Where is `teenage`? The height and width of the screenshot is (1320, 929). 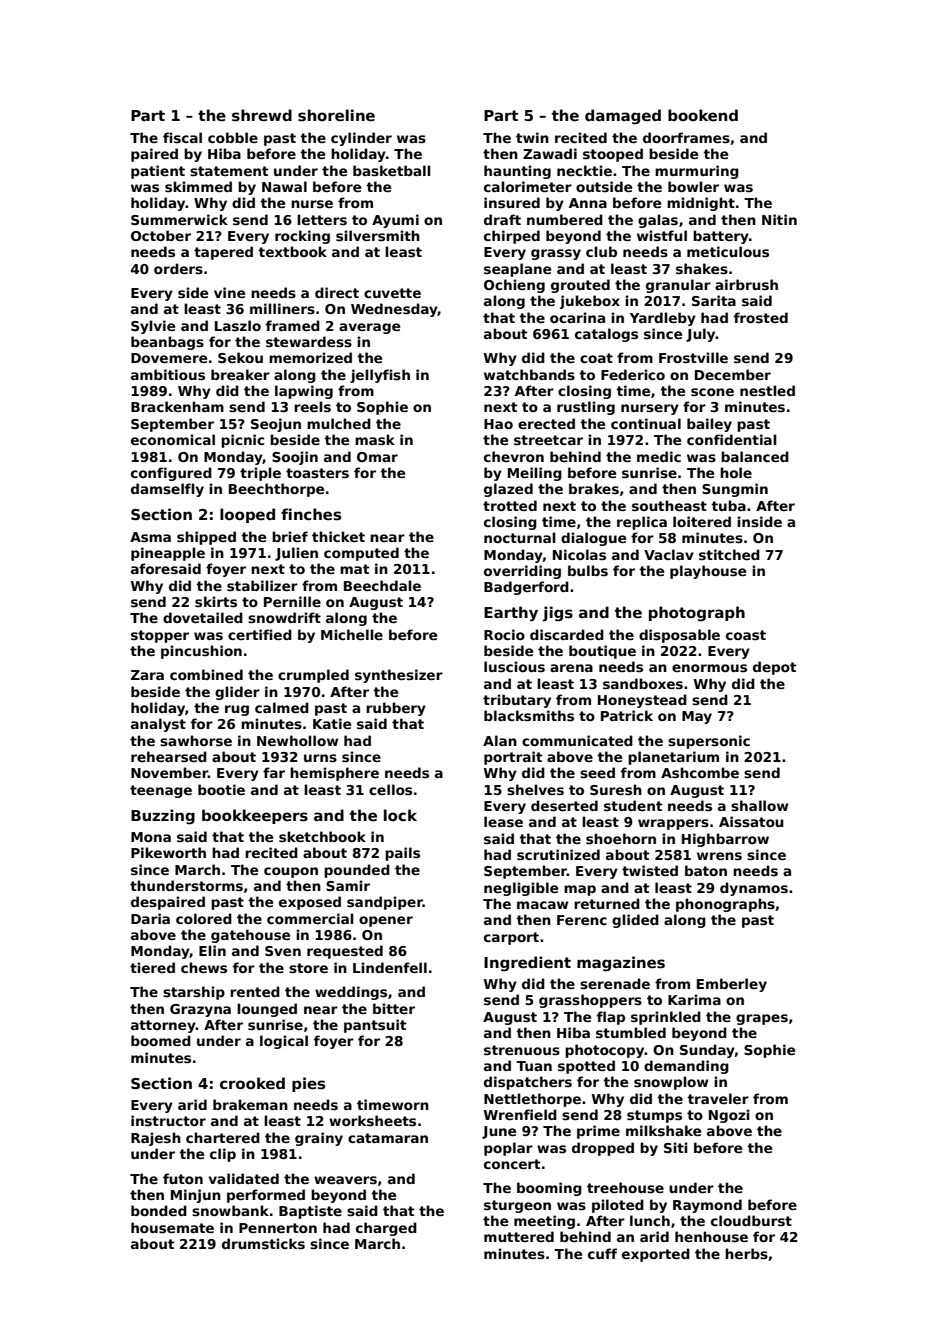 teenage is located at coordinates (161, 791).
